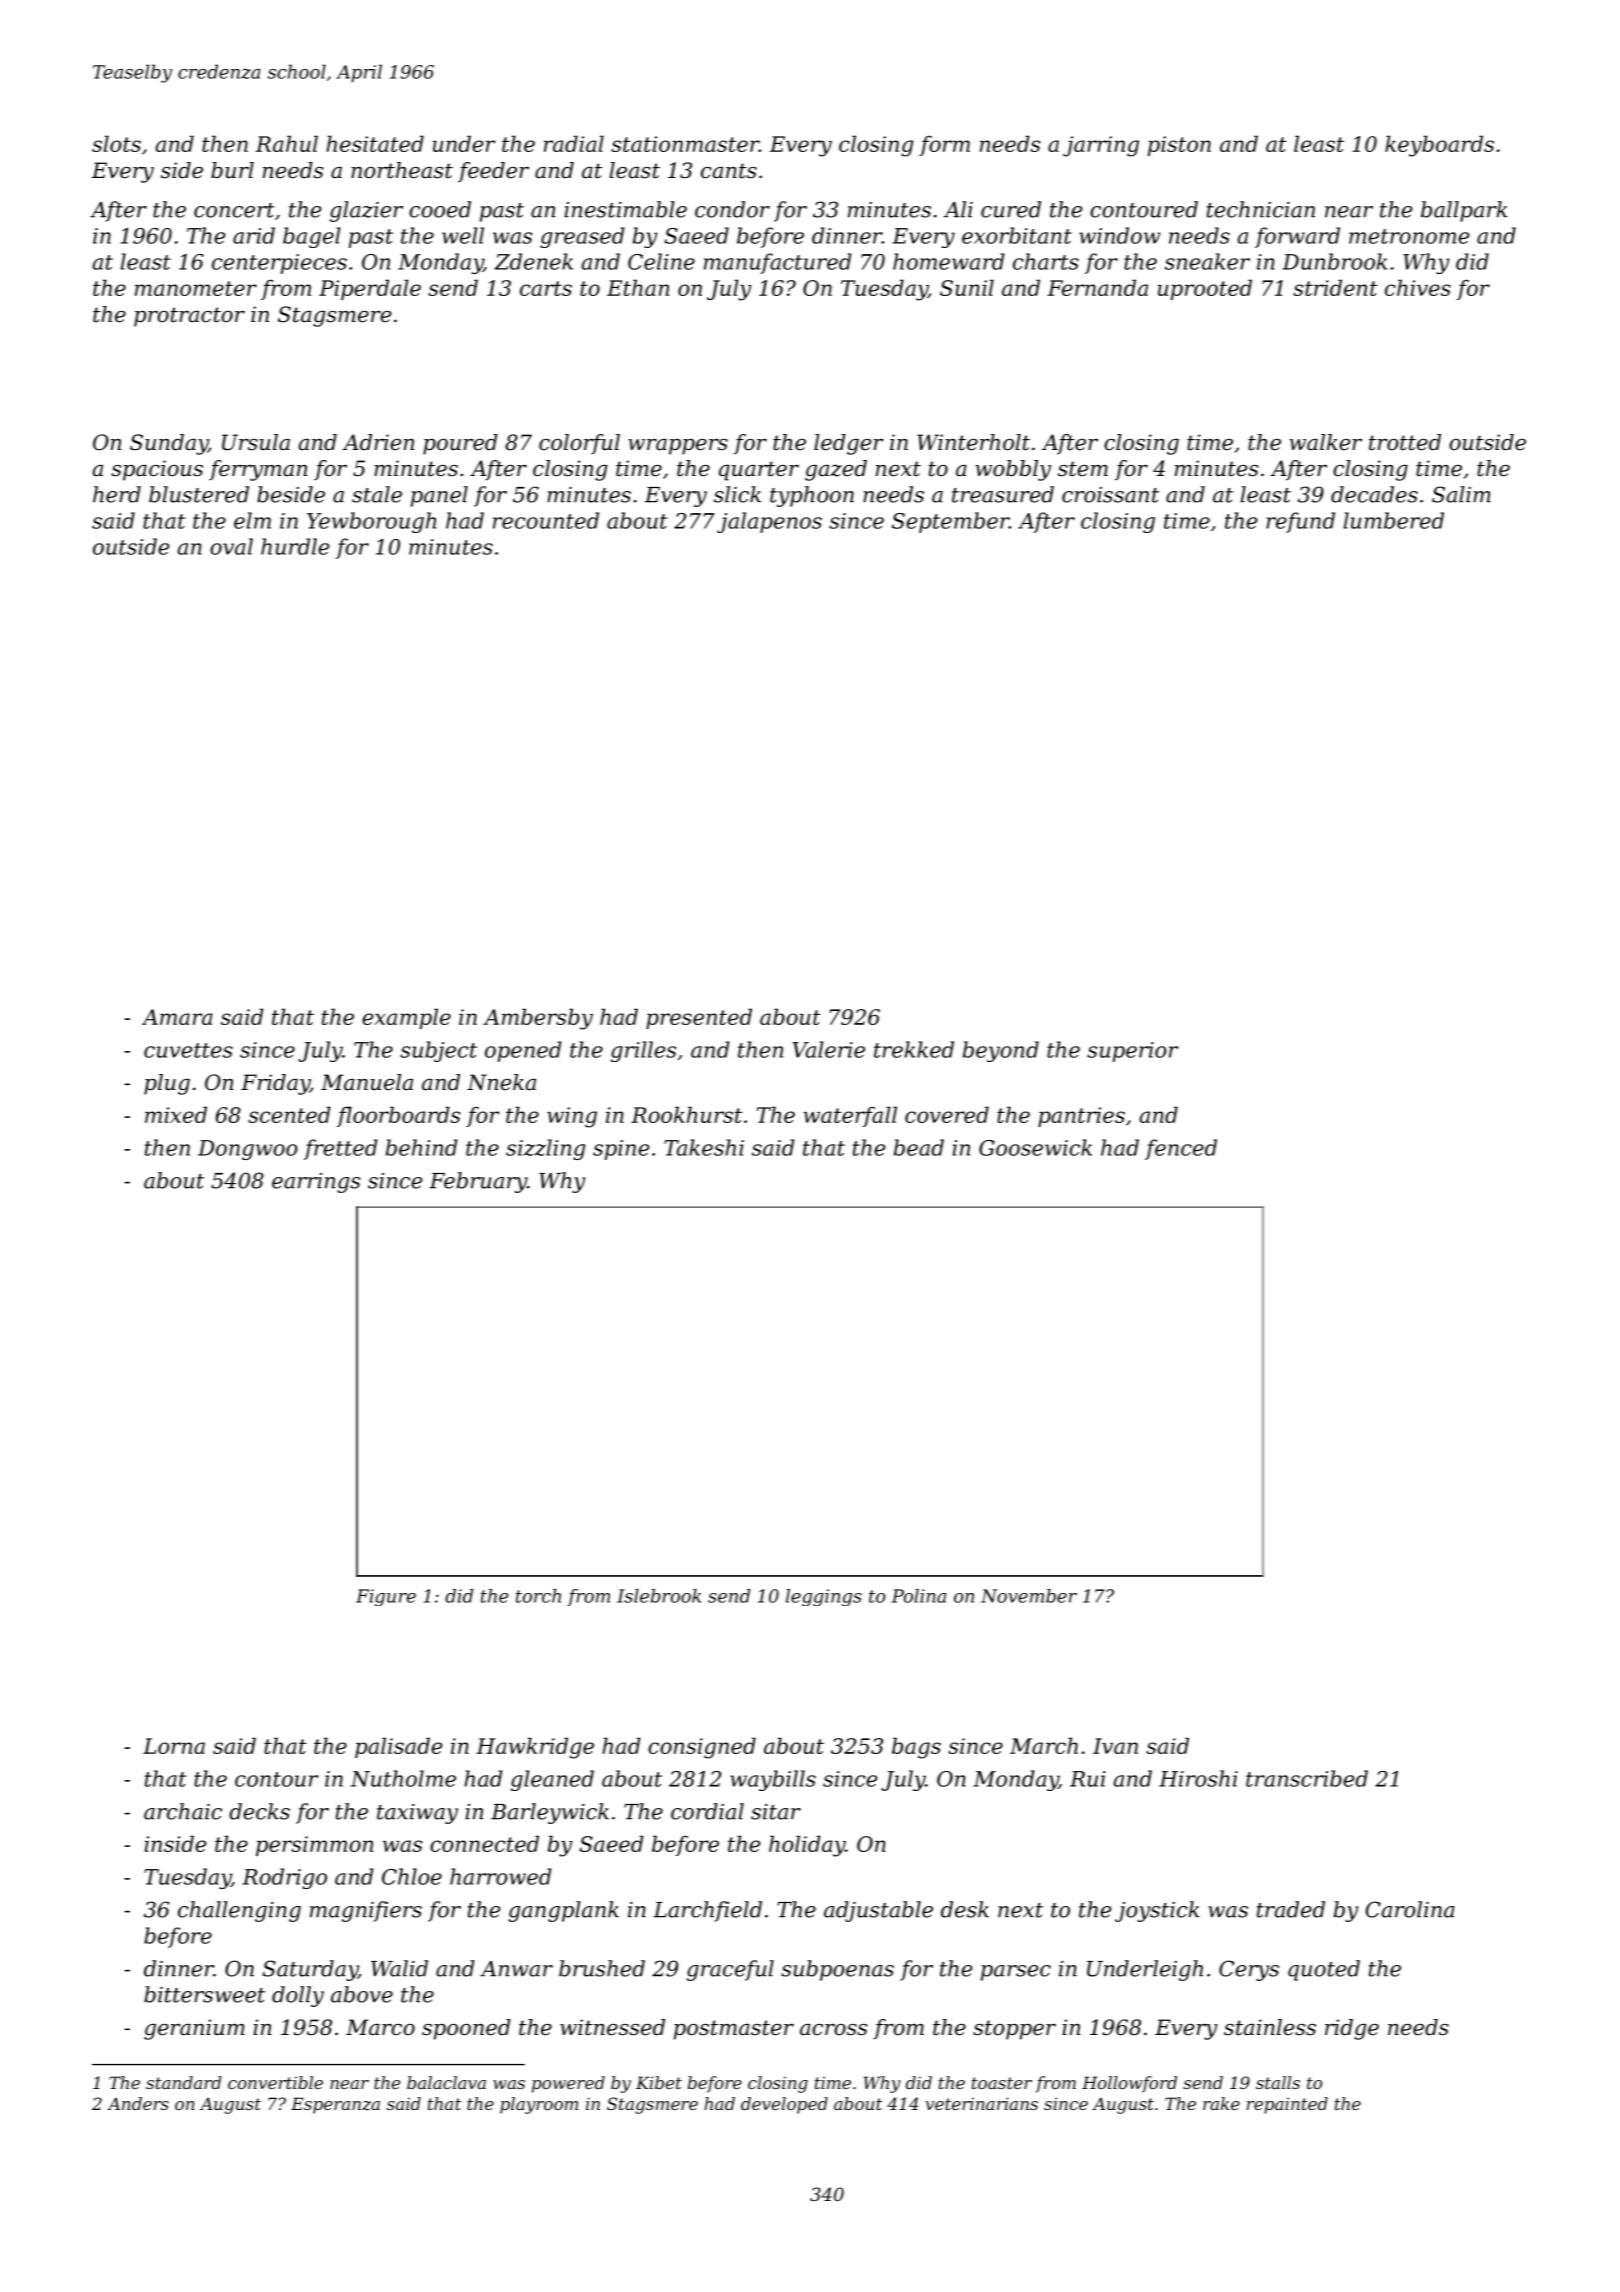 The height and width of the page is (2292, 1620). I want to click on trotted, so click(1405, 442).
